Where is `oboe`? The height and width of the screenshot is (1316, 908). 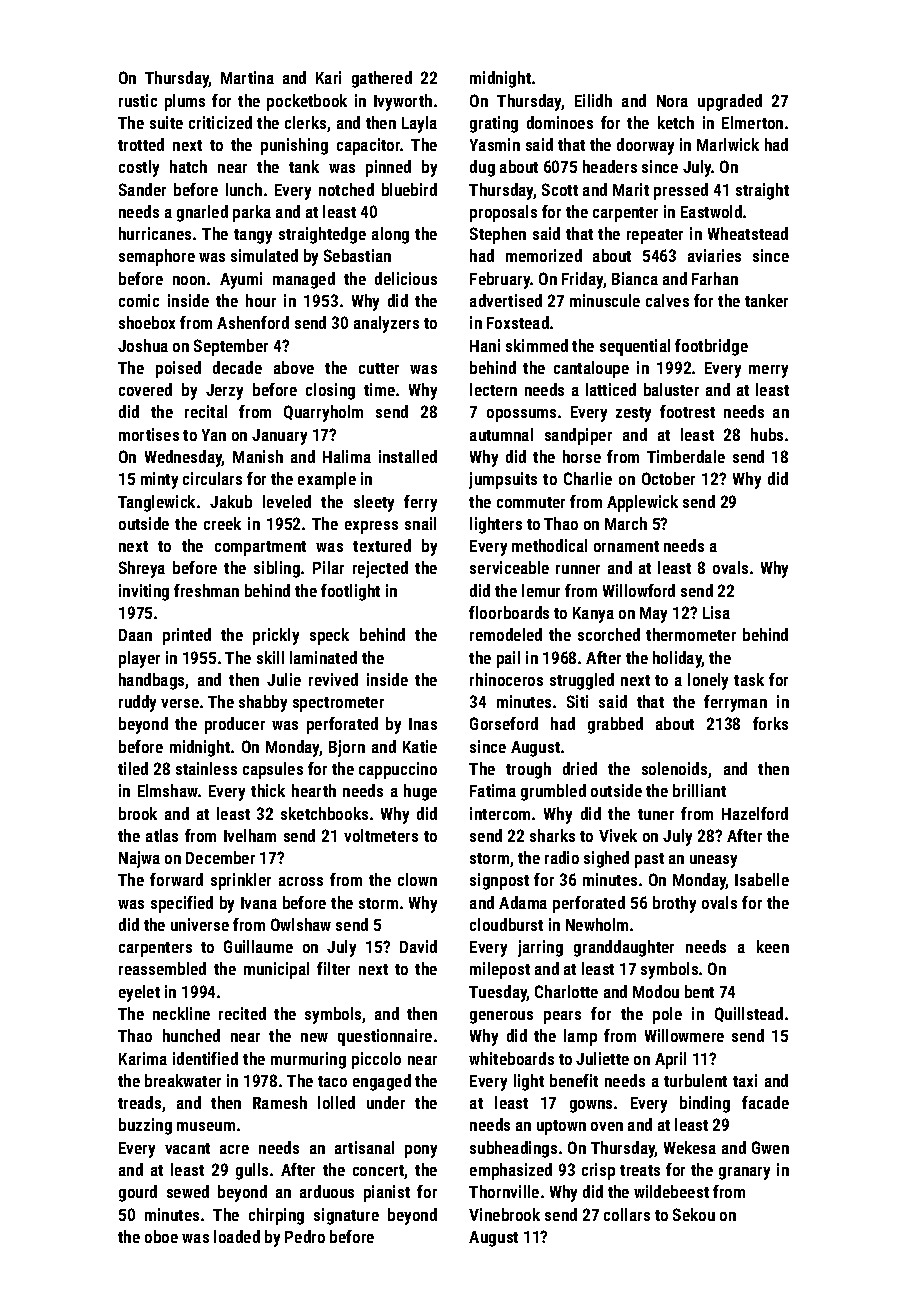 oboe is located at coordinates (161, 1236).
